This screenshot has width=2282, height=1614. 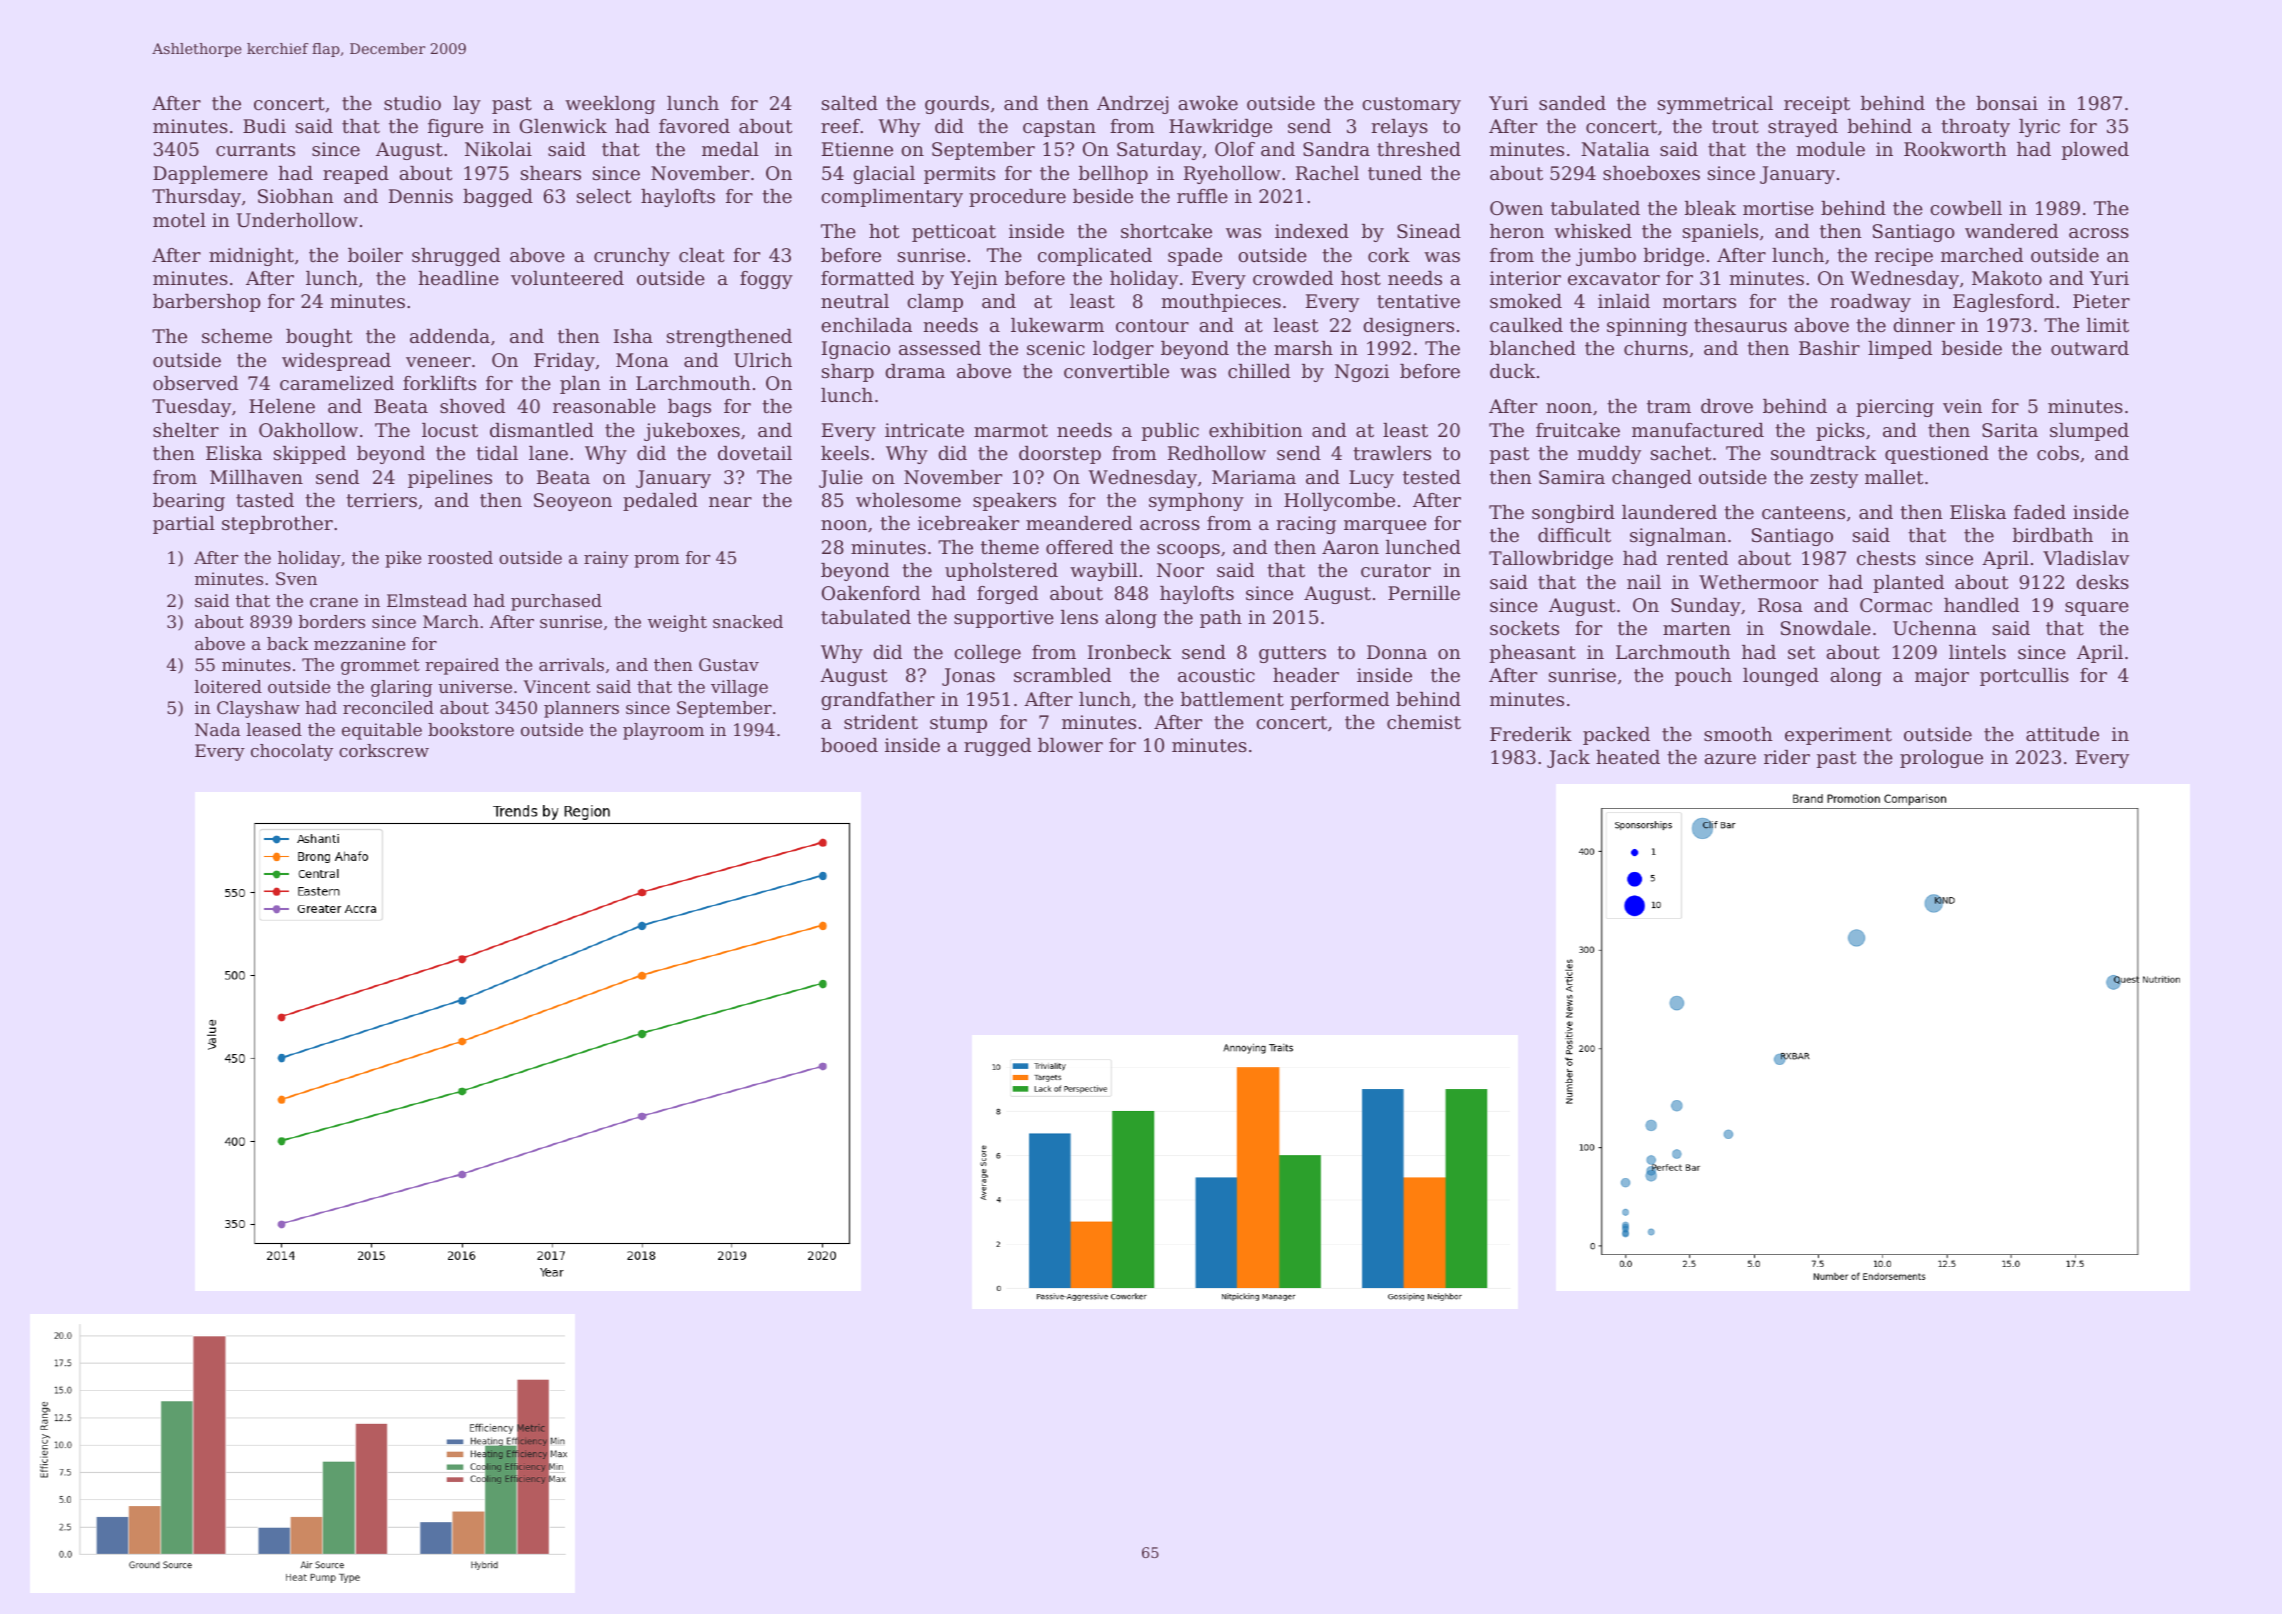 What do you see at coordinates (296, 196) in the screenshot?
I see `Siobhan` at bounding box center [296, 196].
